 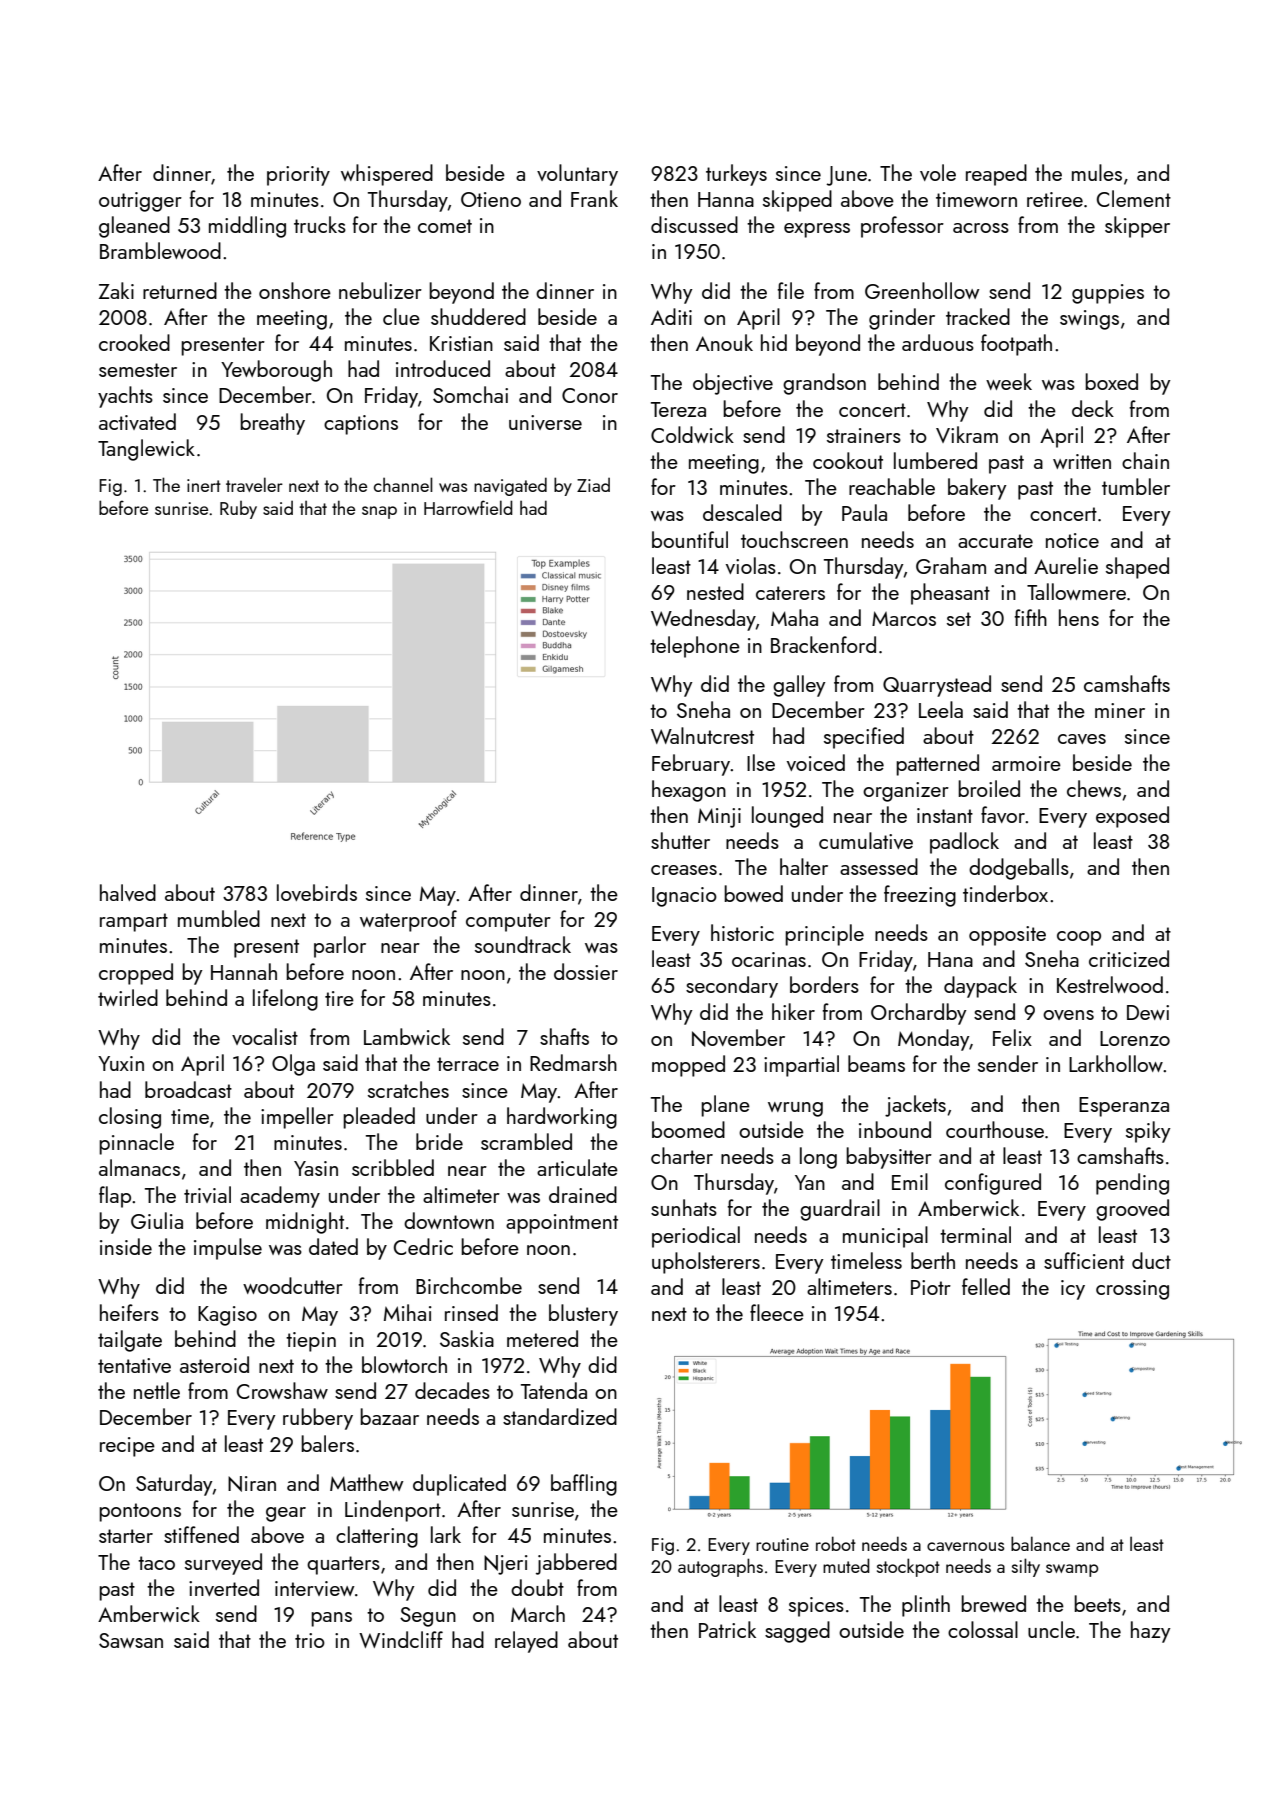 I want to click on notice, so click(x=1072, y=540).
